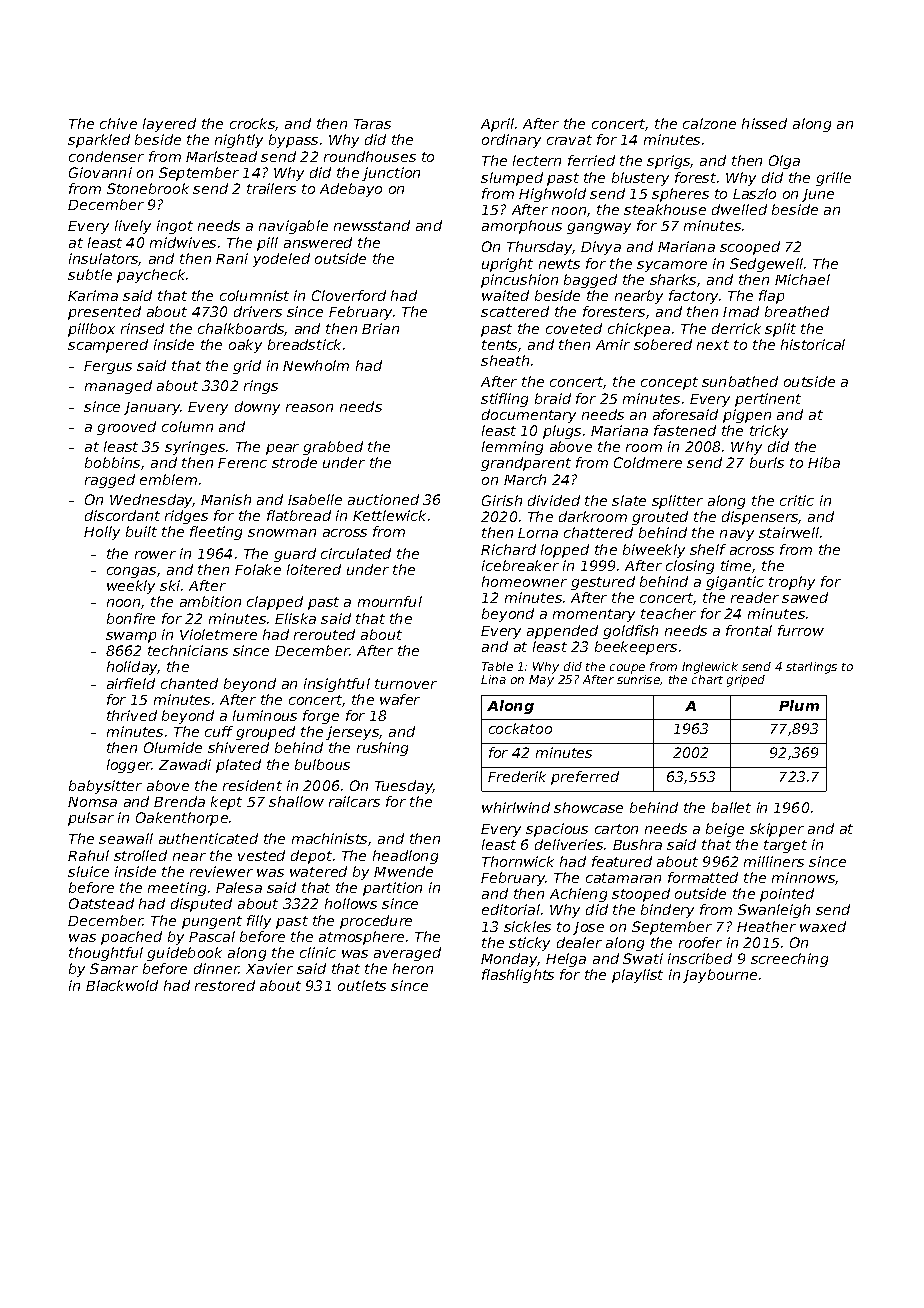 This image has width=924, height=1308. I want to click on crocks, so click(252, 123).
